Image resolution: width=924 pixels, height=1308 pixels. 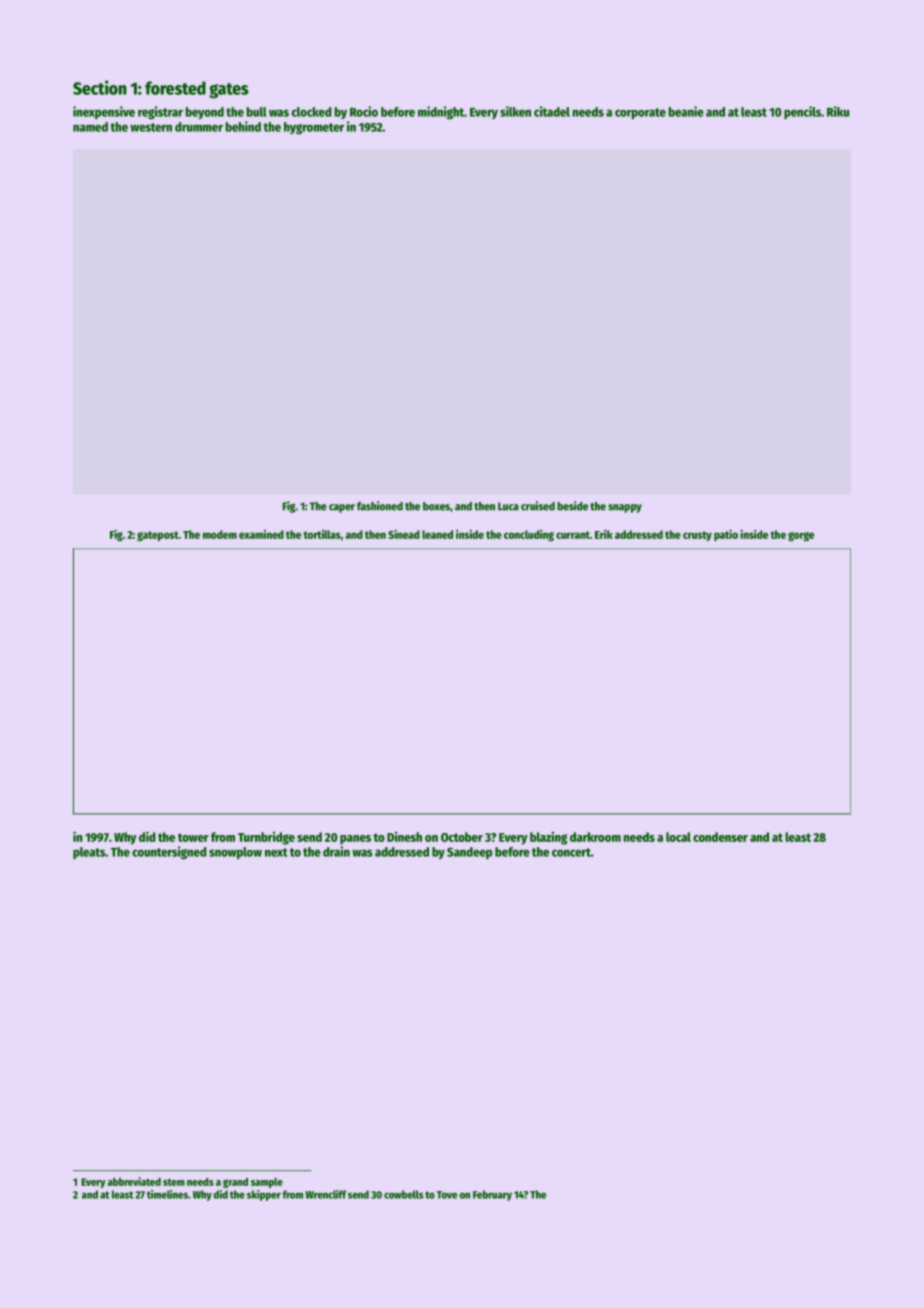 What do you see at coordinates (134, 1181) in the page?
I see `abbreviated` at bounding box center [134, 1181].
